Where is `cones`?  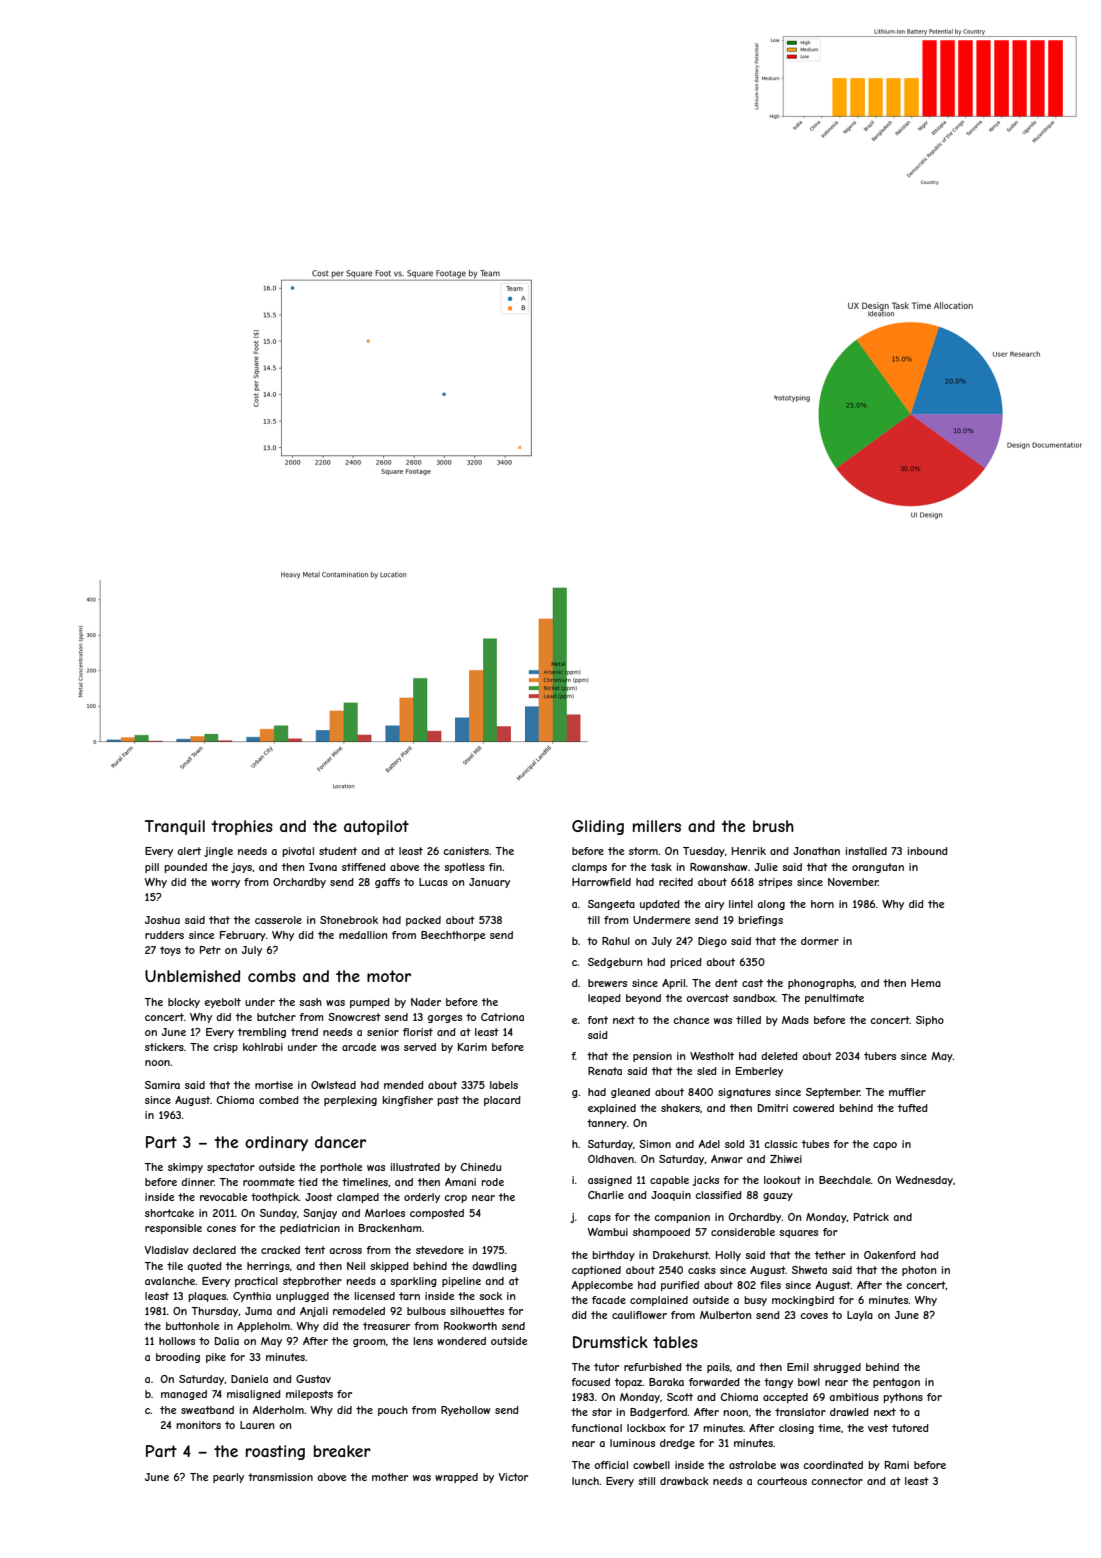
cones is located at coordinates (221, 1229).
